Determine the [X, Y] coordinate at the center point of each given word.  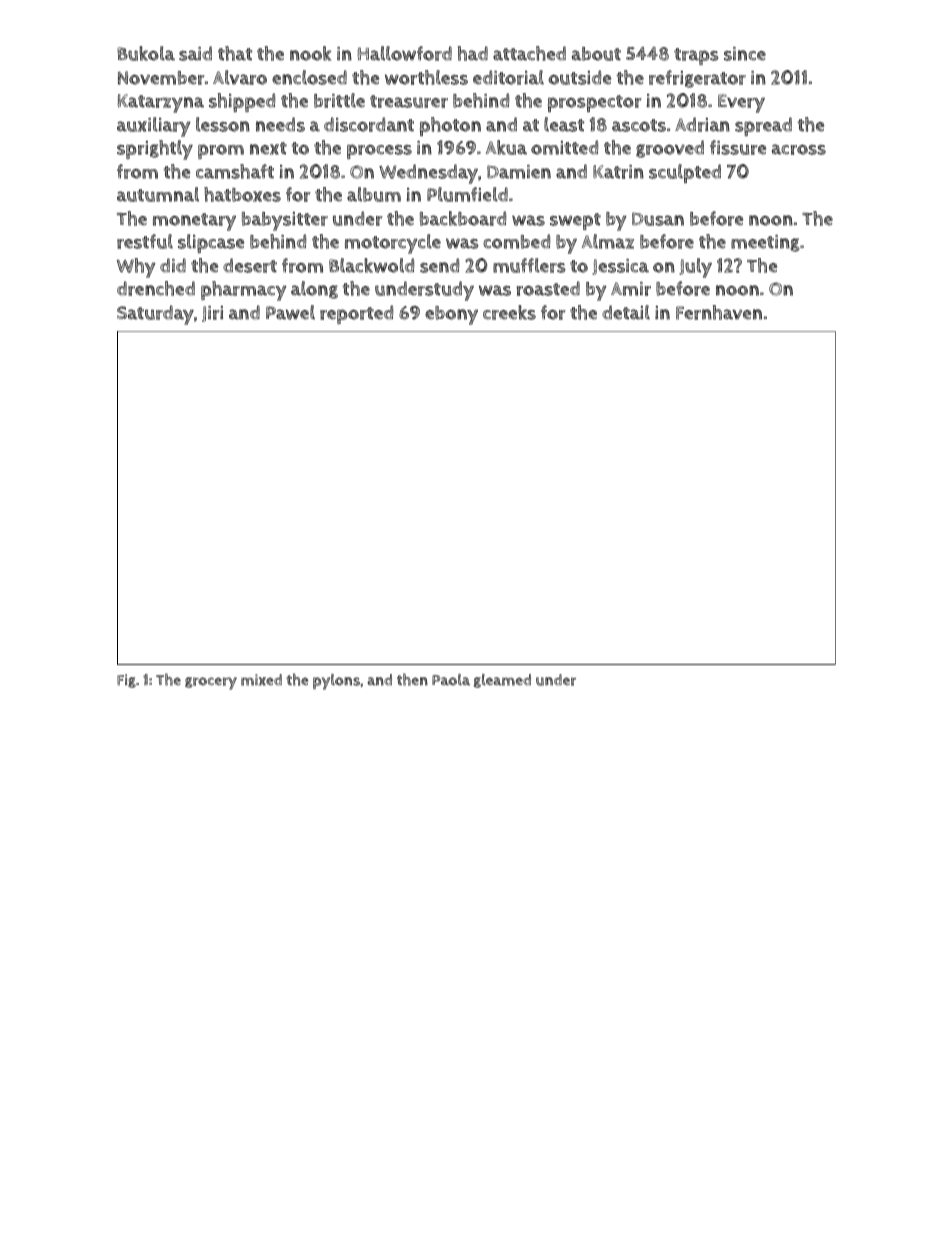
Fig [126, 681]
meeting [765, 243]
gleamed [502, 681]
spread [763, 126]
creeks [509, 312]
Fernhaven [719, 312]
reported [356, 314]
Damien [519, 172]
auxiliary [154, 127]
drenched [156, 288]
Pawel [290, 312]
